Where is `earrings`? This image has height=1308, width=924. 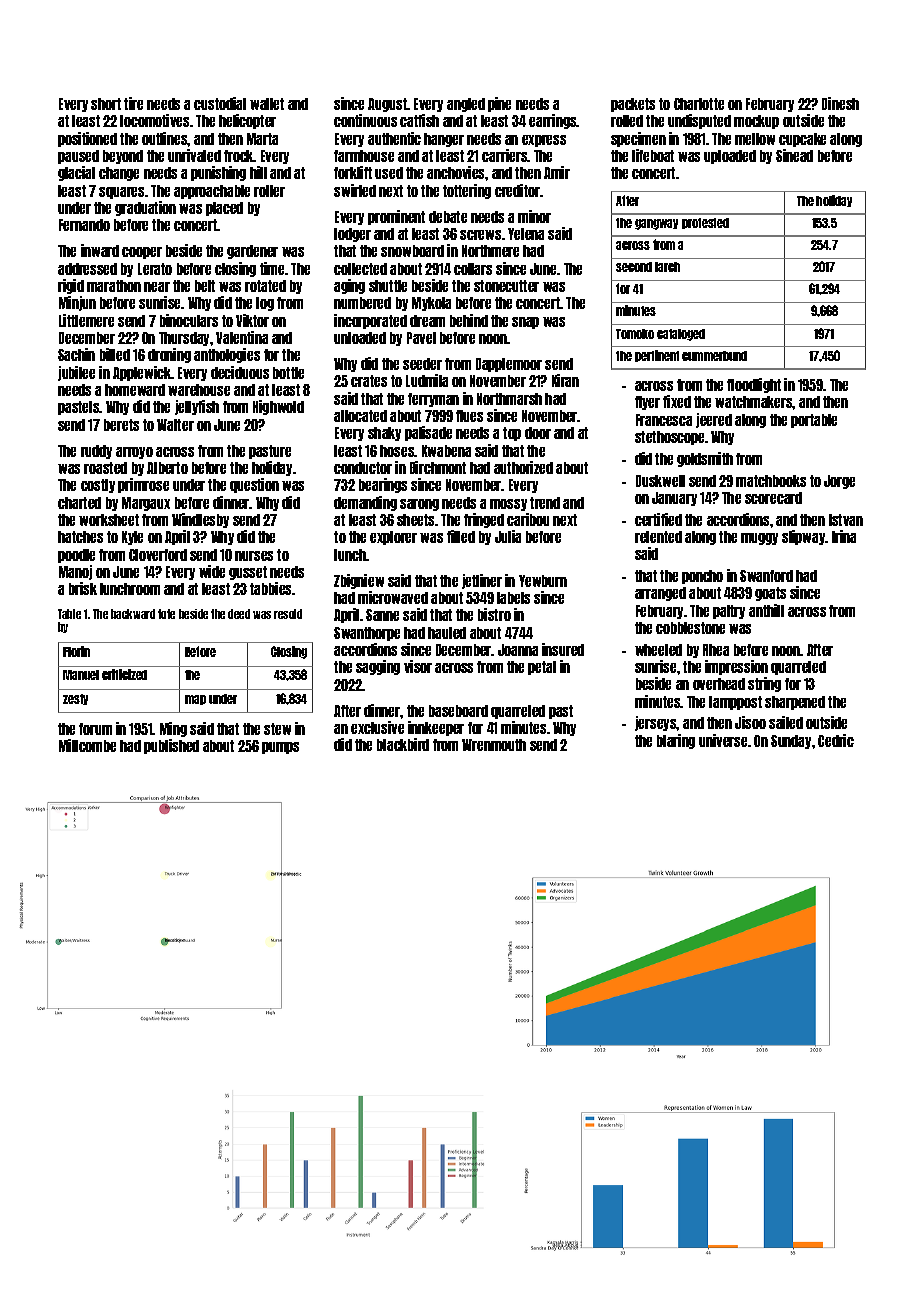
earrings is located at coordinates (553, 121).
